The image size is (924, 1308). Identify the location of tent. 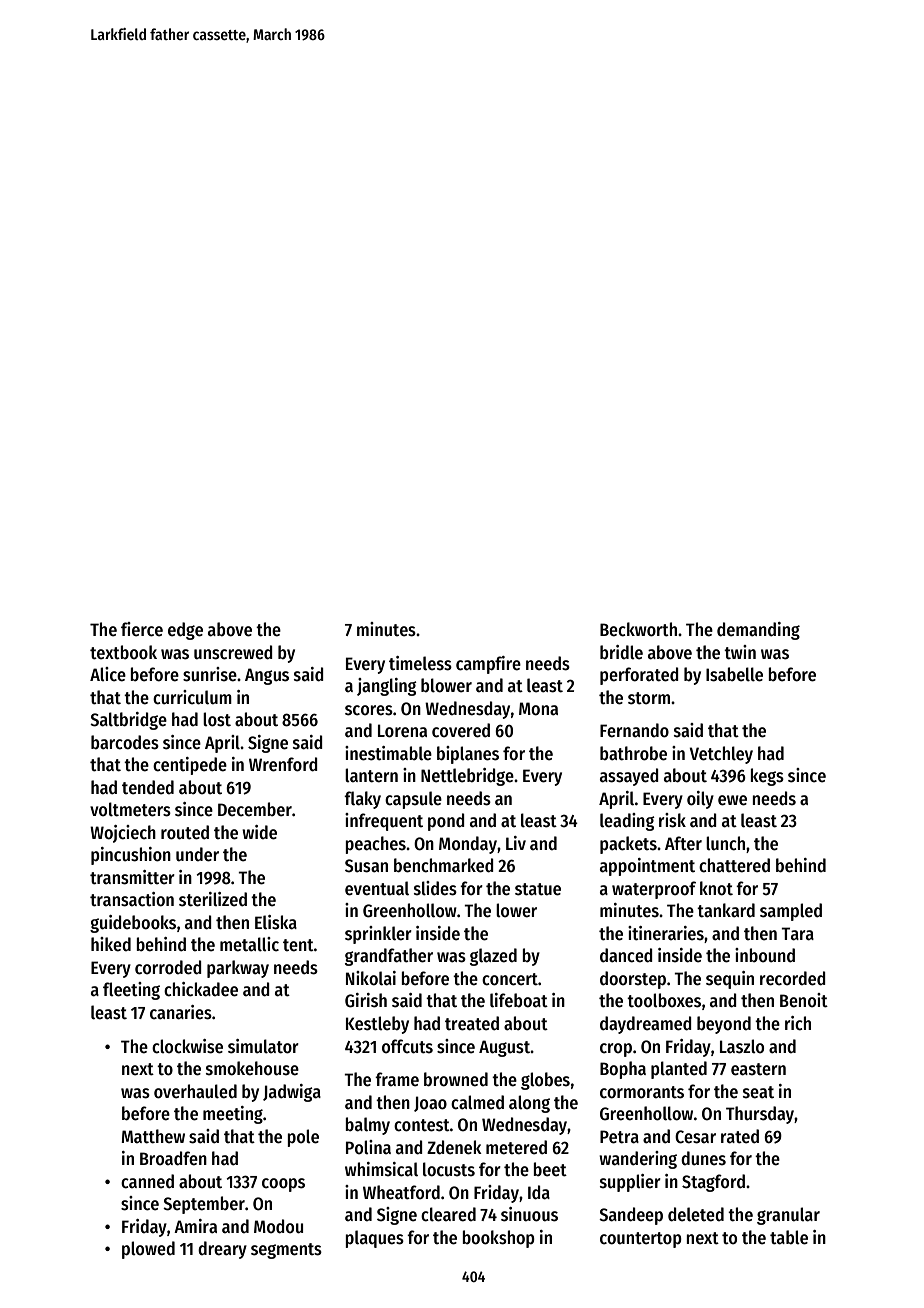
(298, 945).
